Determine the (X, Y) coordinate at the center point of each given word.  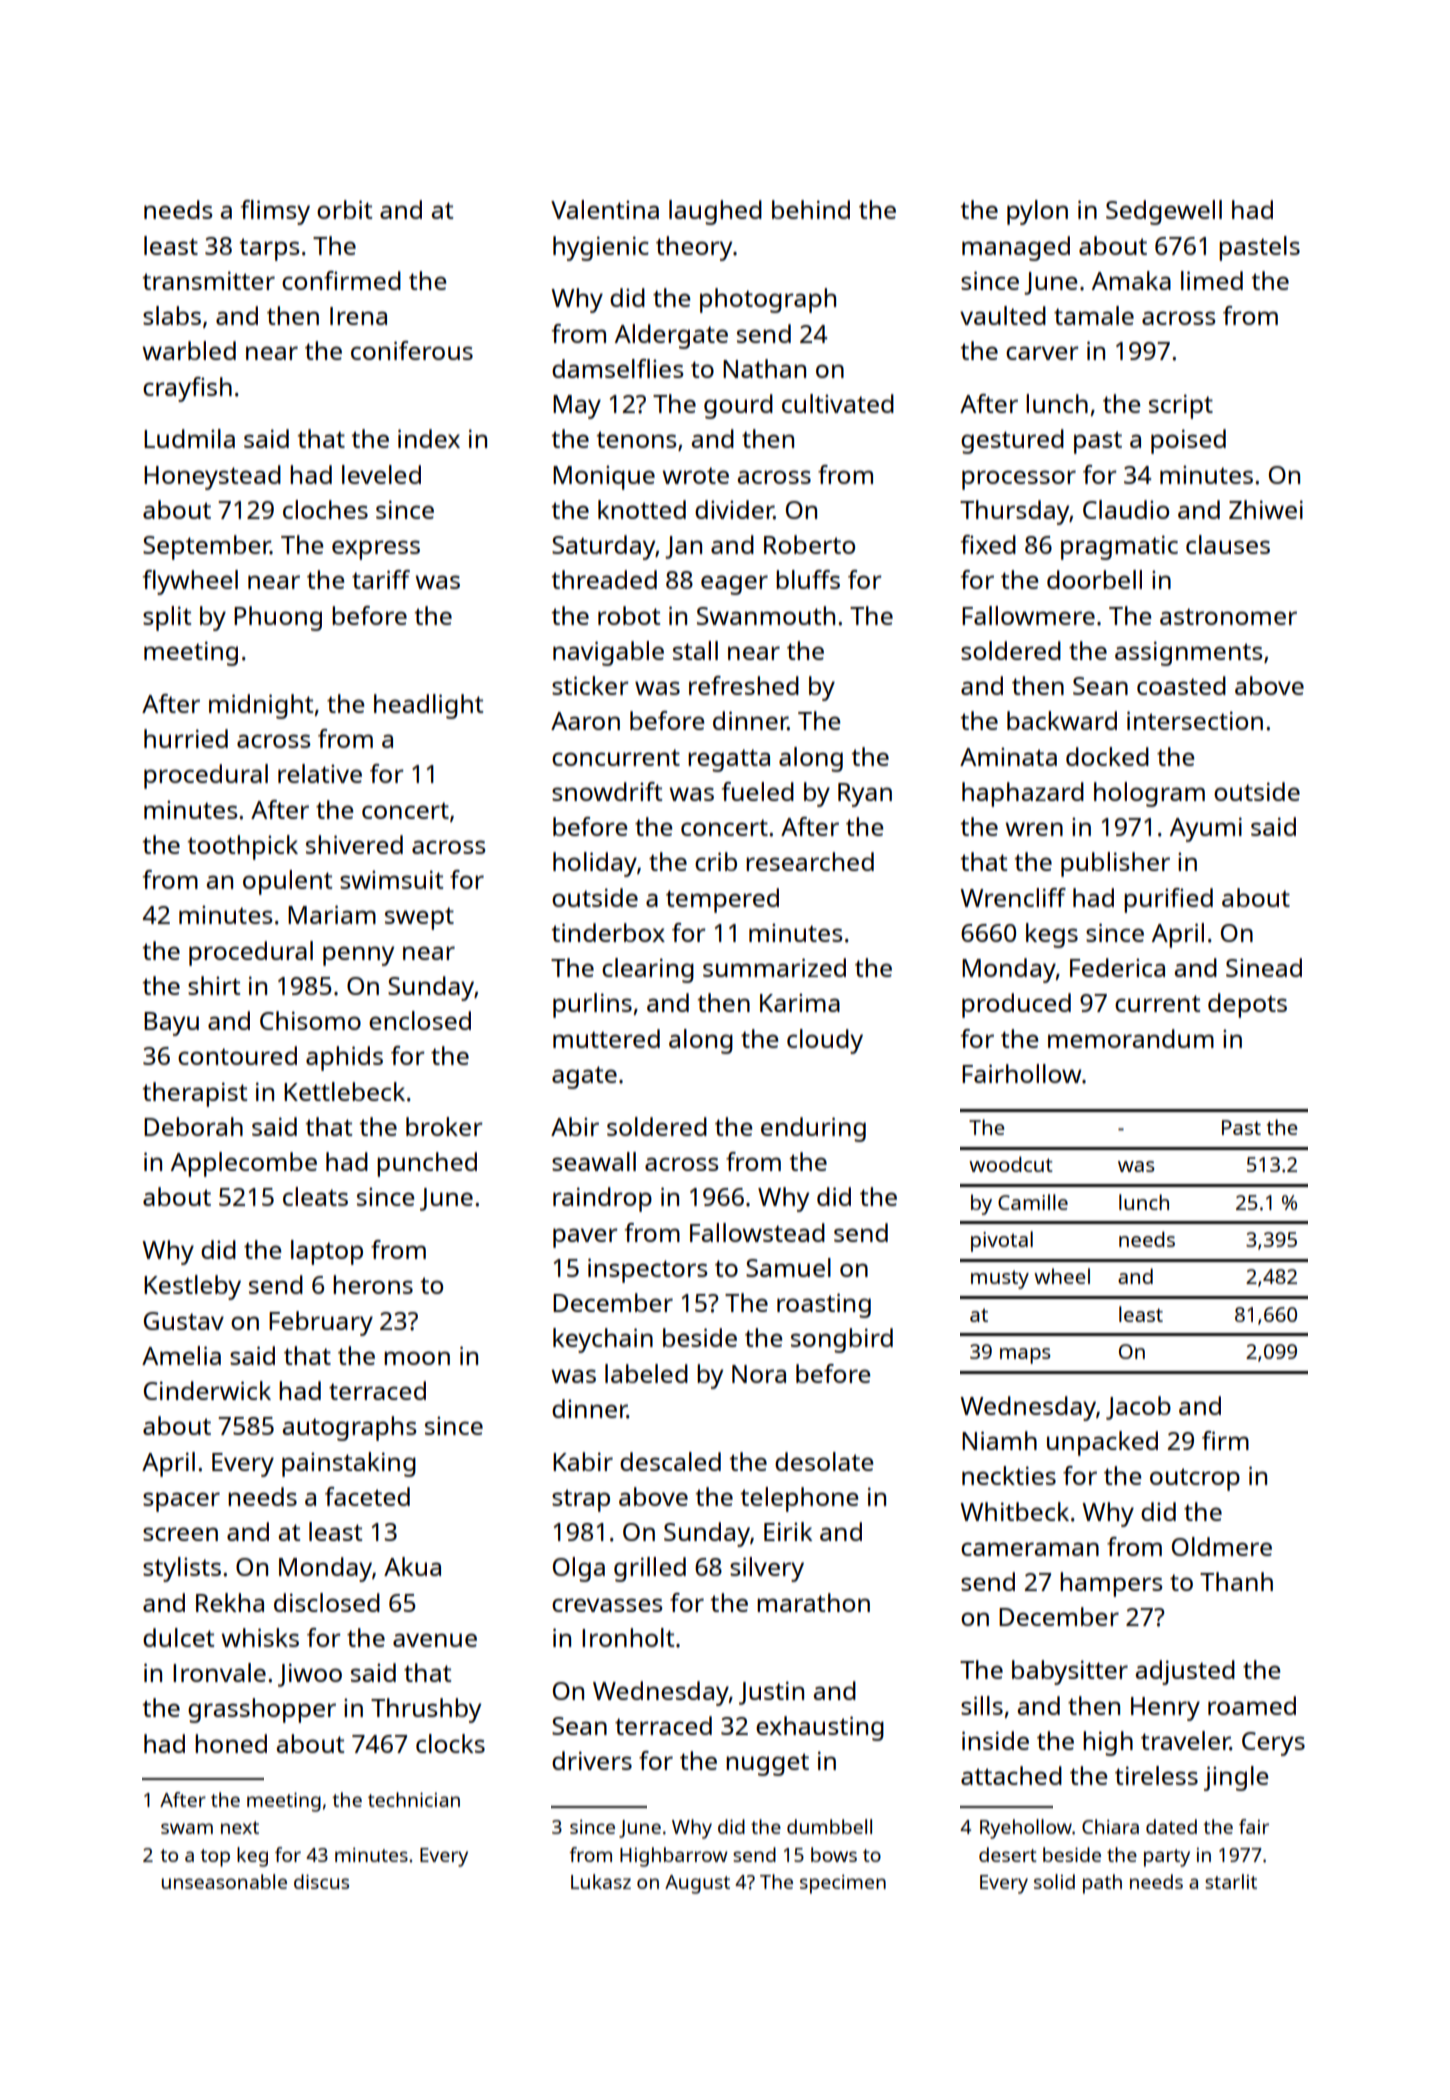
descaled (670, 1461)
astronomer (1228, 616)
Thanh (1236, 1581)
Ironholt (628, 1637)
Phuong (278, 618)
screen (180, 1534)
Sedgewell (1164, 212)
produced (1016, 1005)
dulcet (178, 1637)
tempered (722, 900)
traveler (1185, 1740)
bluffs (808, 579)
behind (811, 209)
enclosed (420, 1020)
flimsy (275, 212)
